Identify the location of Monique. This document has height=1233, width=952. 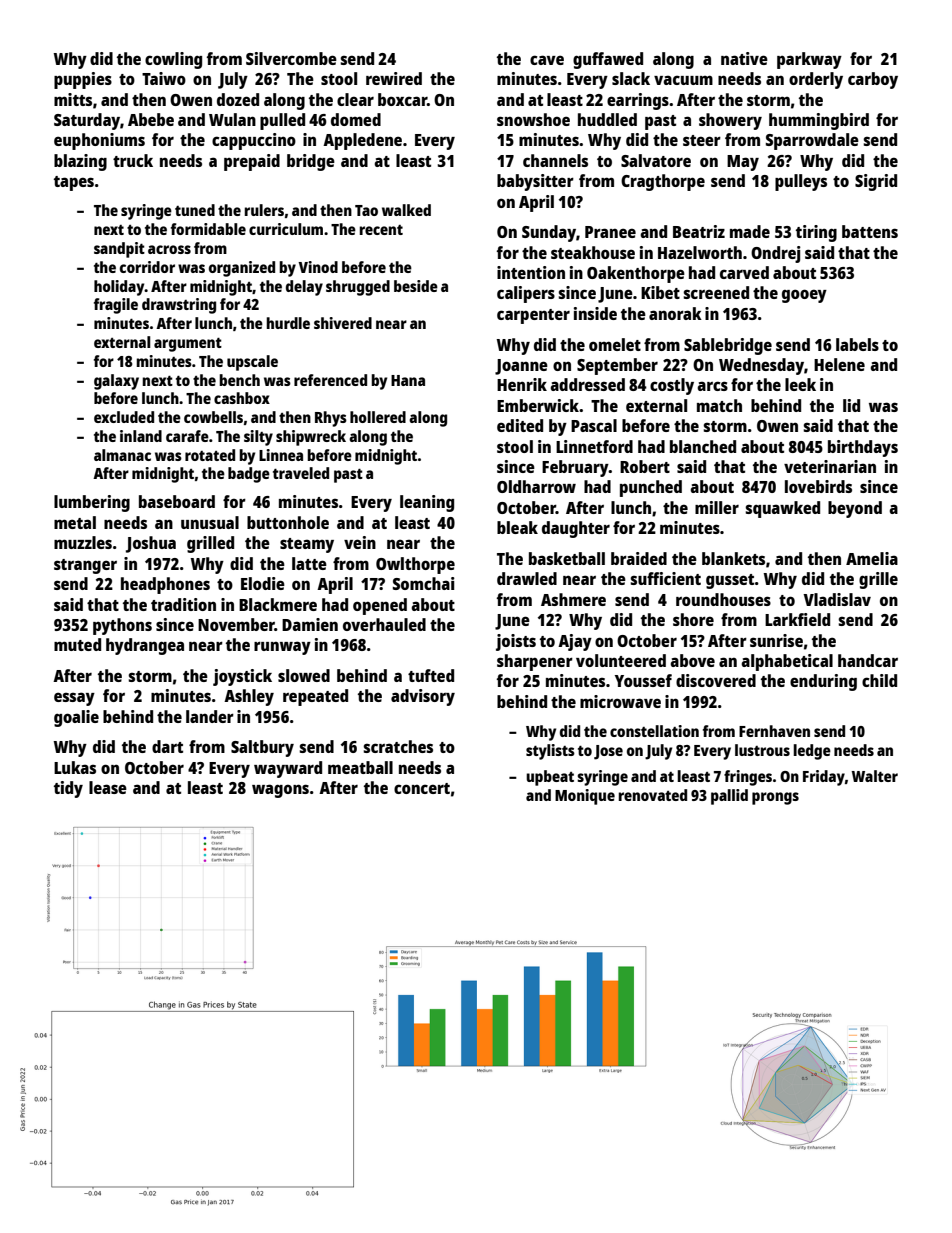
(585, 797).
